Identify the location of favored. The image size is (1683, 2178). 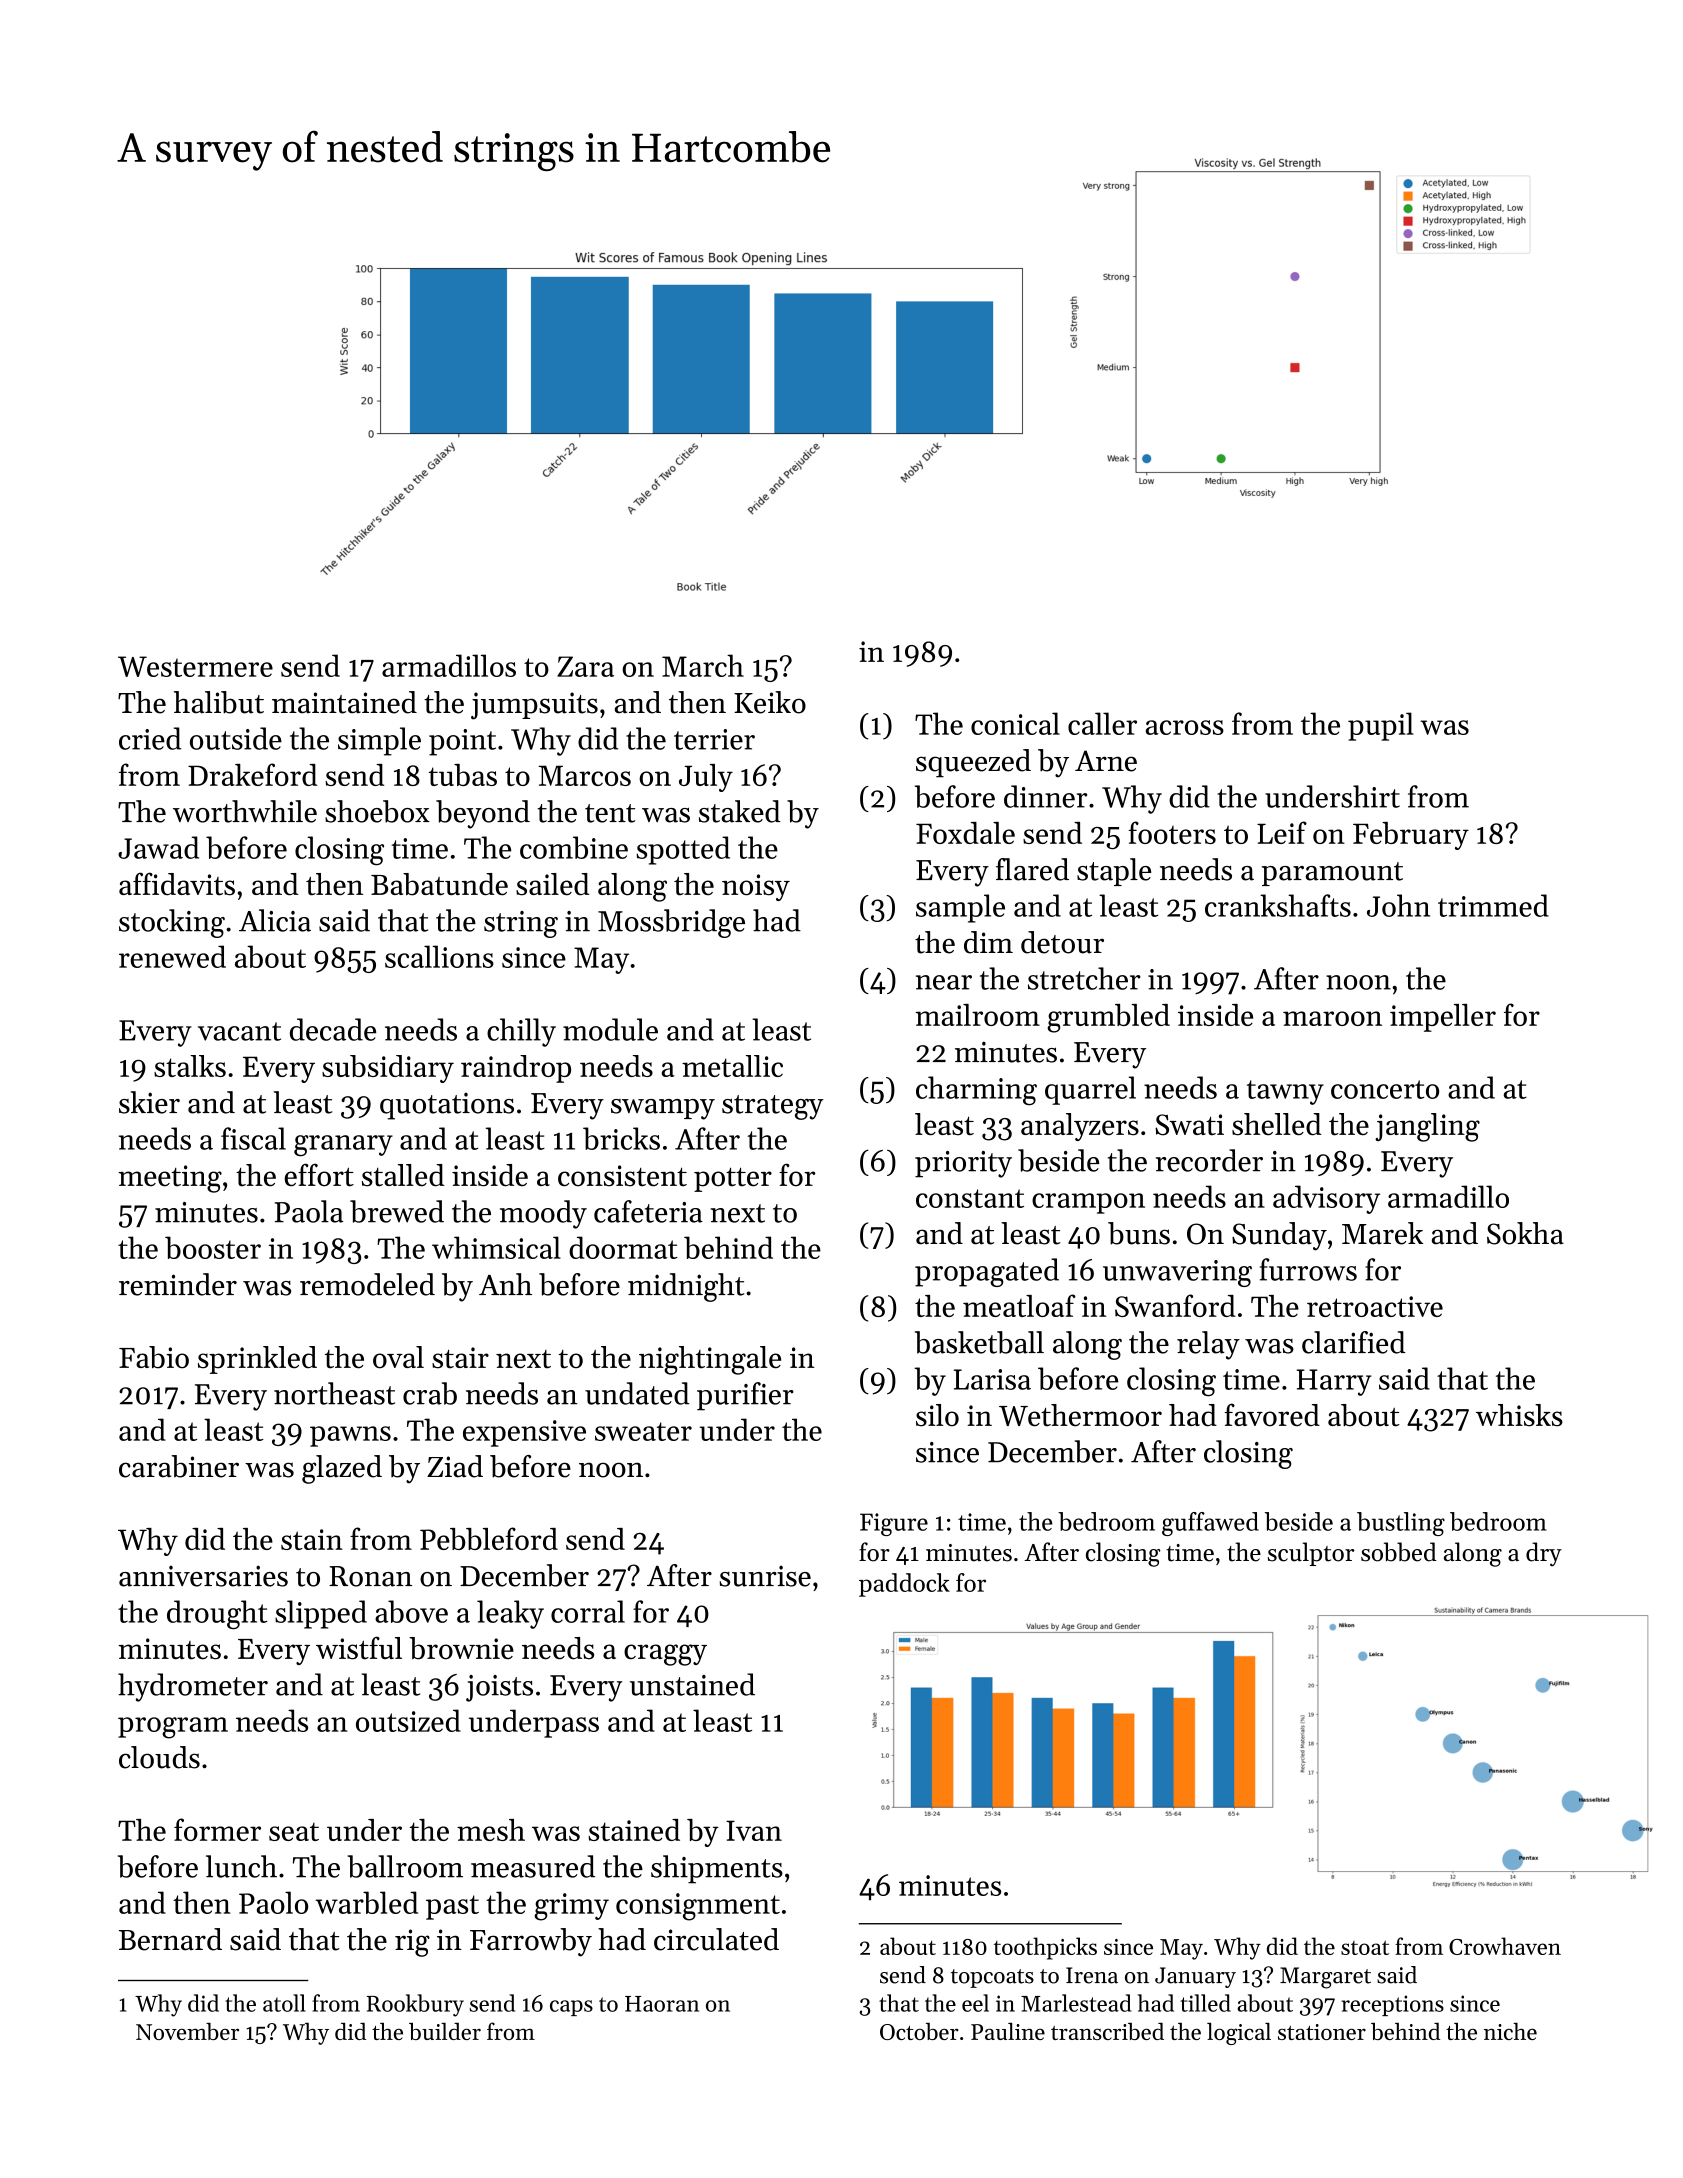
(1272, 1415).
